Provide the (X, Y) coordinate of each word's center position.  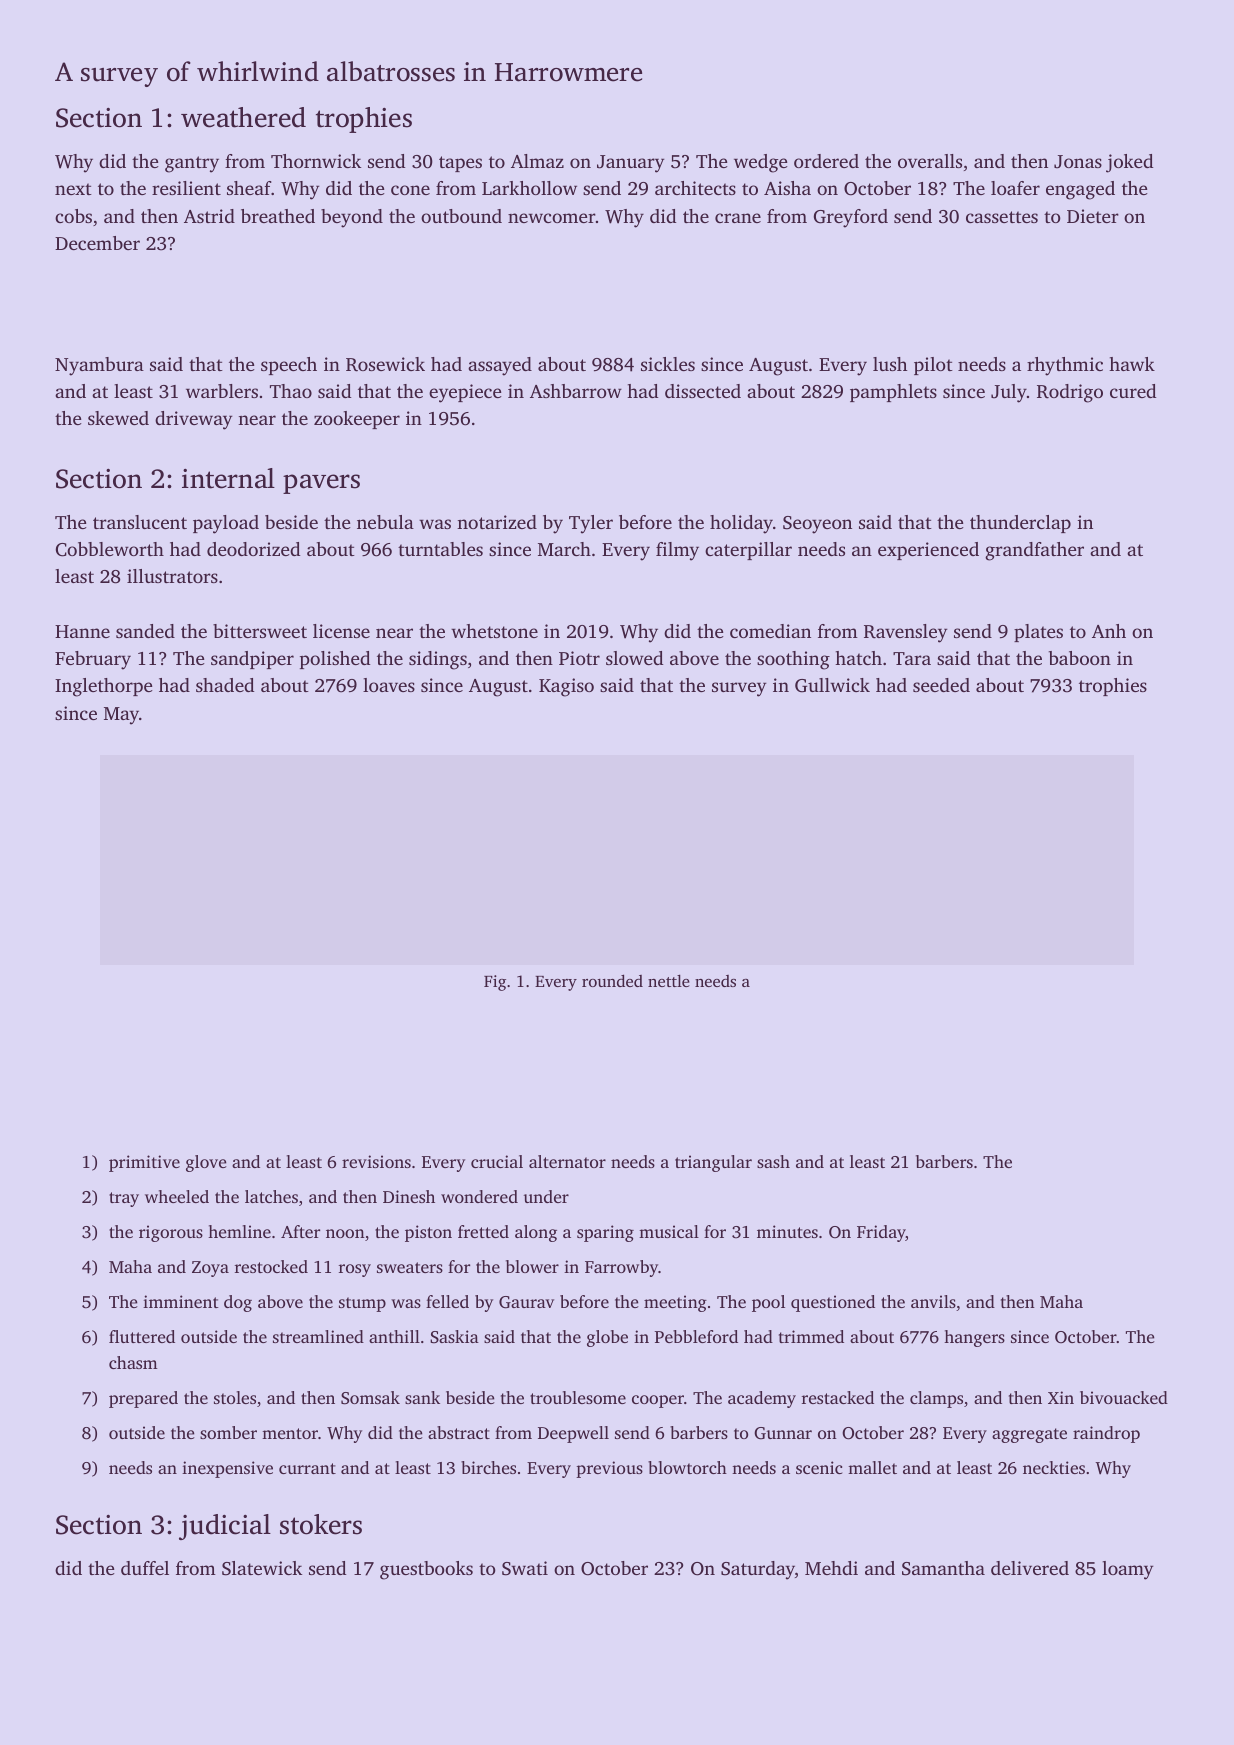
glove (206, 1163)
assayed (500, 366)
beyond (352, 218)
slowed (634, 658)
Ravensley (905, 633)
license (341, 631)
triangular (713, 1163)
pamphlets (893, 393)
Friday (881, 1233)
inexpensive (227, 1469)
